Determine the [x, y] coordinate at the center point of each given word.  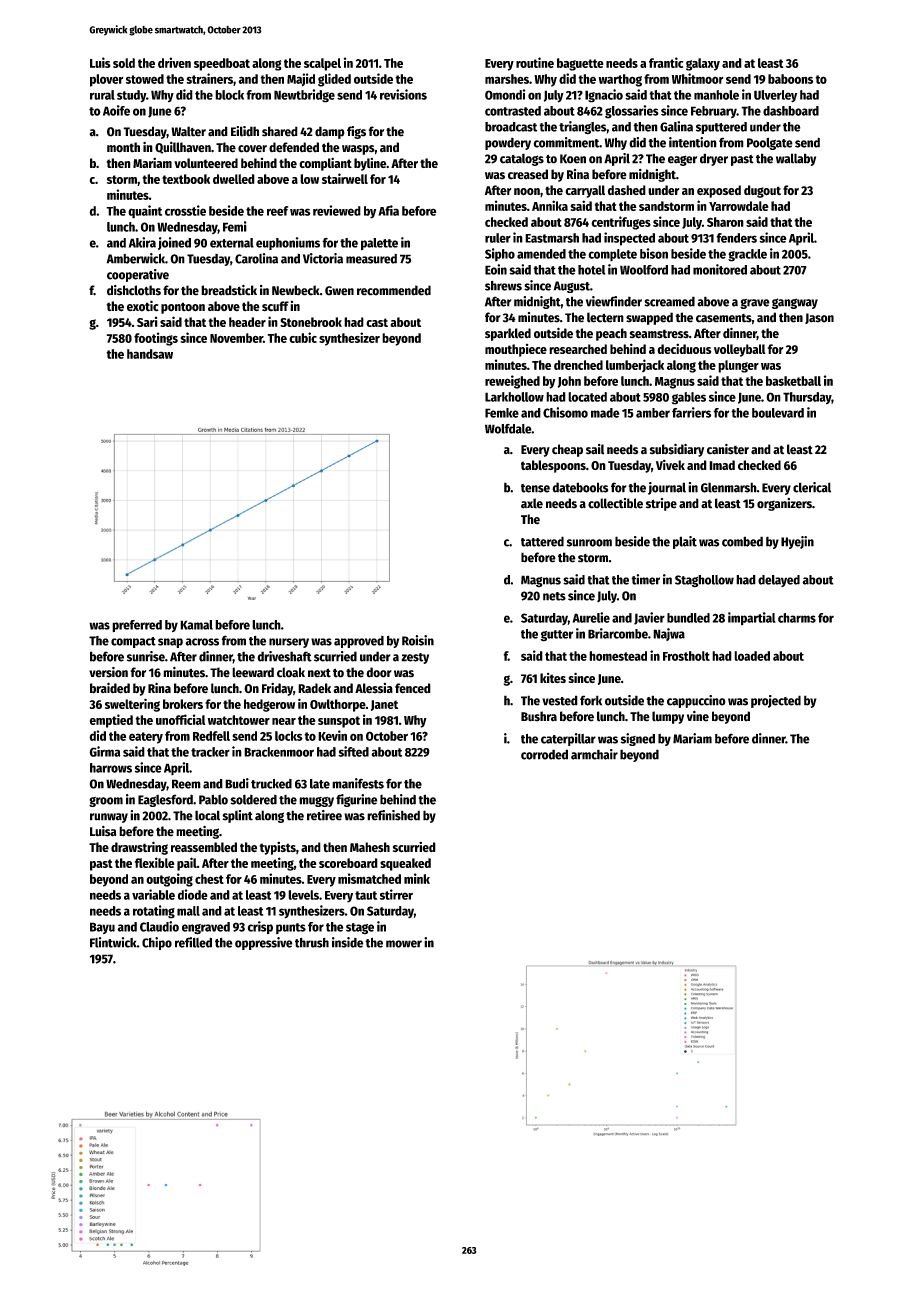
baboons [790, 79]
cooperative [138, 275]
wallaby [796, 159]
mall [188, 911]
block [229, 95]
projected [776, 701]
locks [289, 736]
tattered [542, 541]
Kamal [196, 625]
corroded [544, 754]
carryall [585, 191]
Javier [649, 618]
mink [417, 878]
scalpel [322, 64]
